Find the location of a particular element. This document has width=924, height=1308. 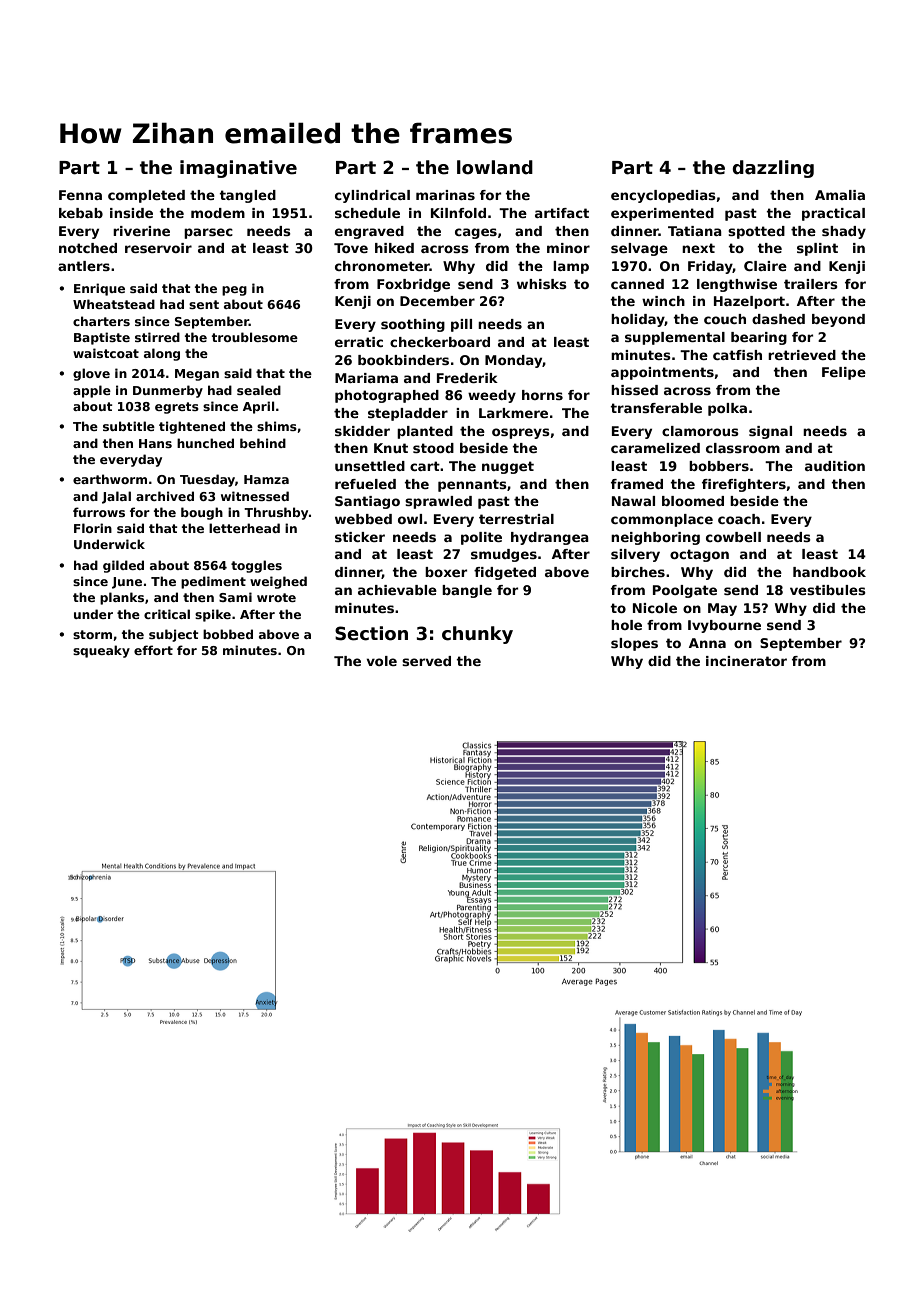

wrote is located at coordinates (276, 597).
